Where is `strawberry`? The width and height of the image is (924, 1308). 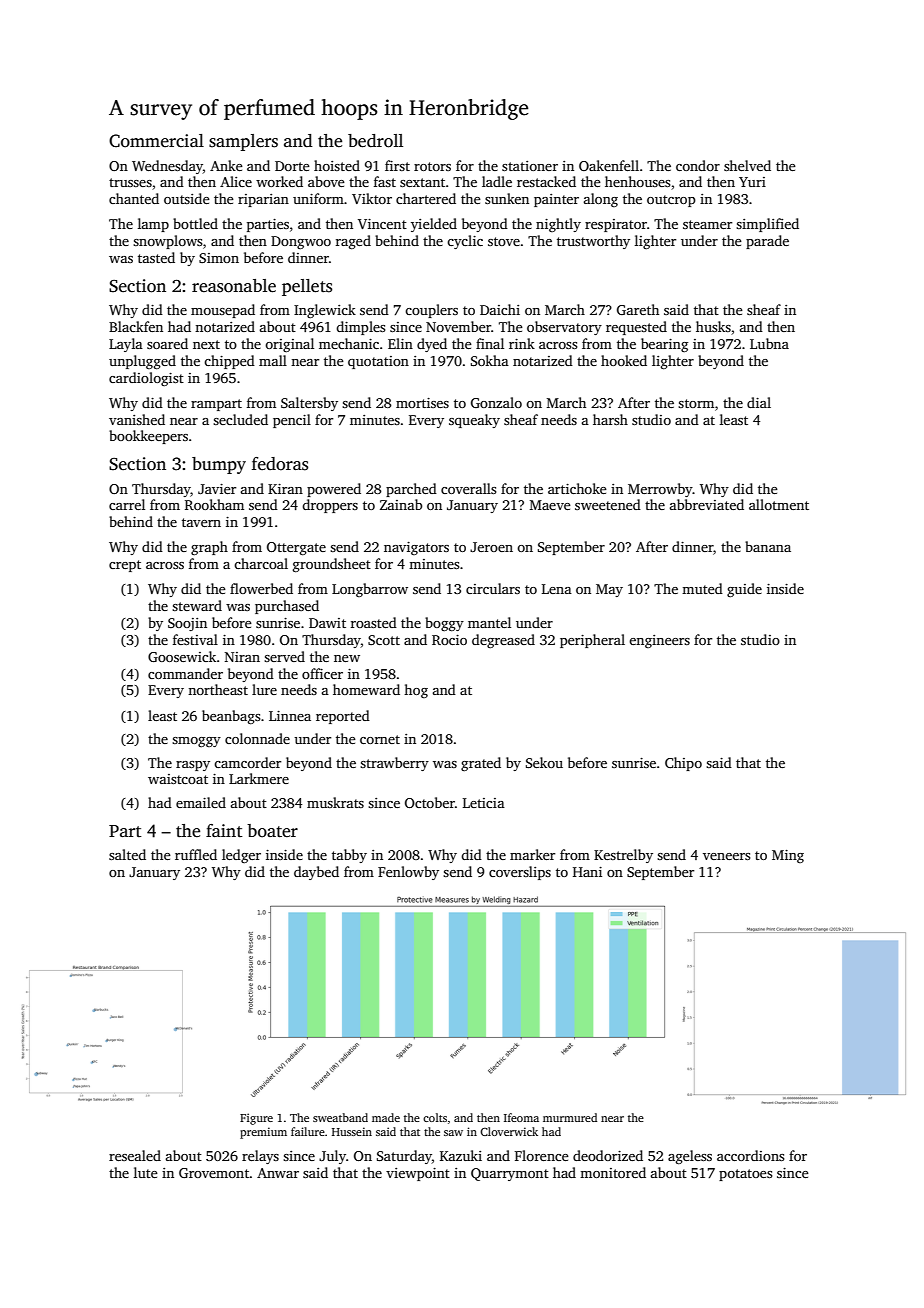 strawberry is located at coordinates (394, 764).
